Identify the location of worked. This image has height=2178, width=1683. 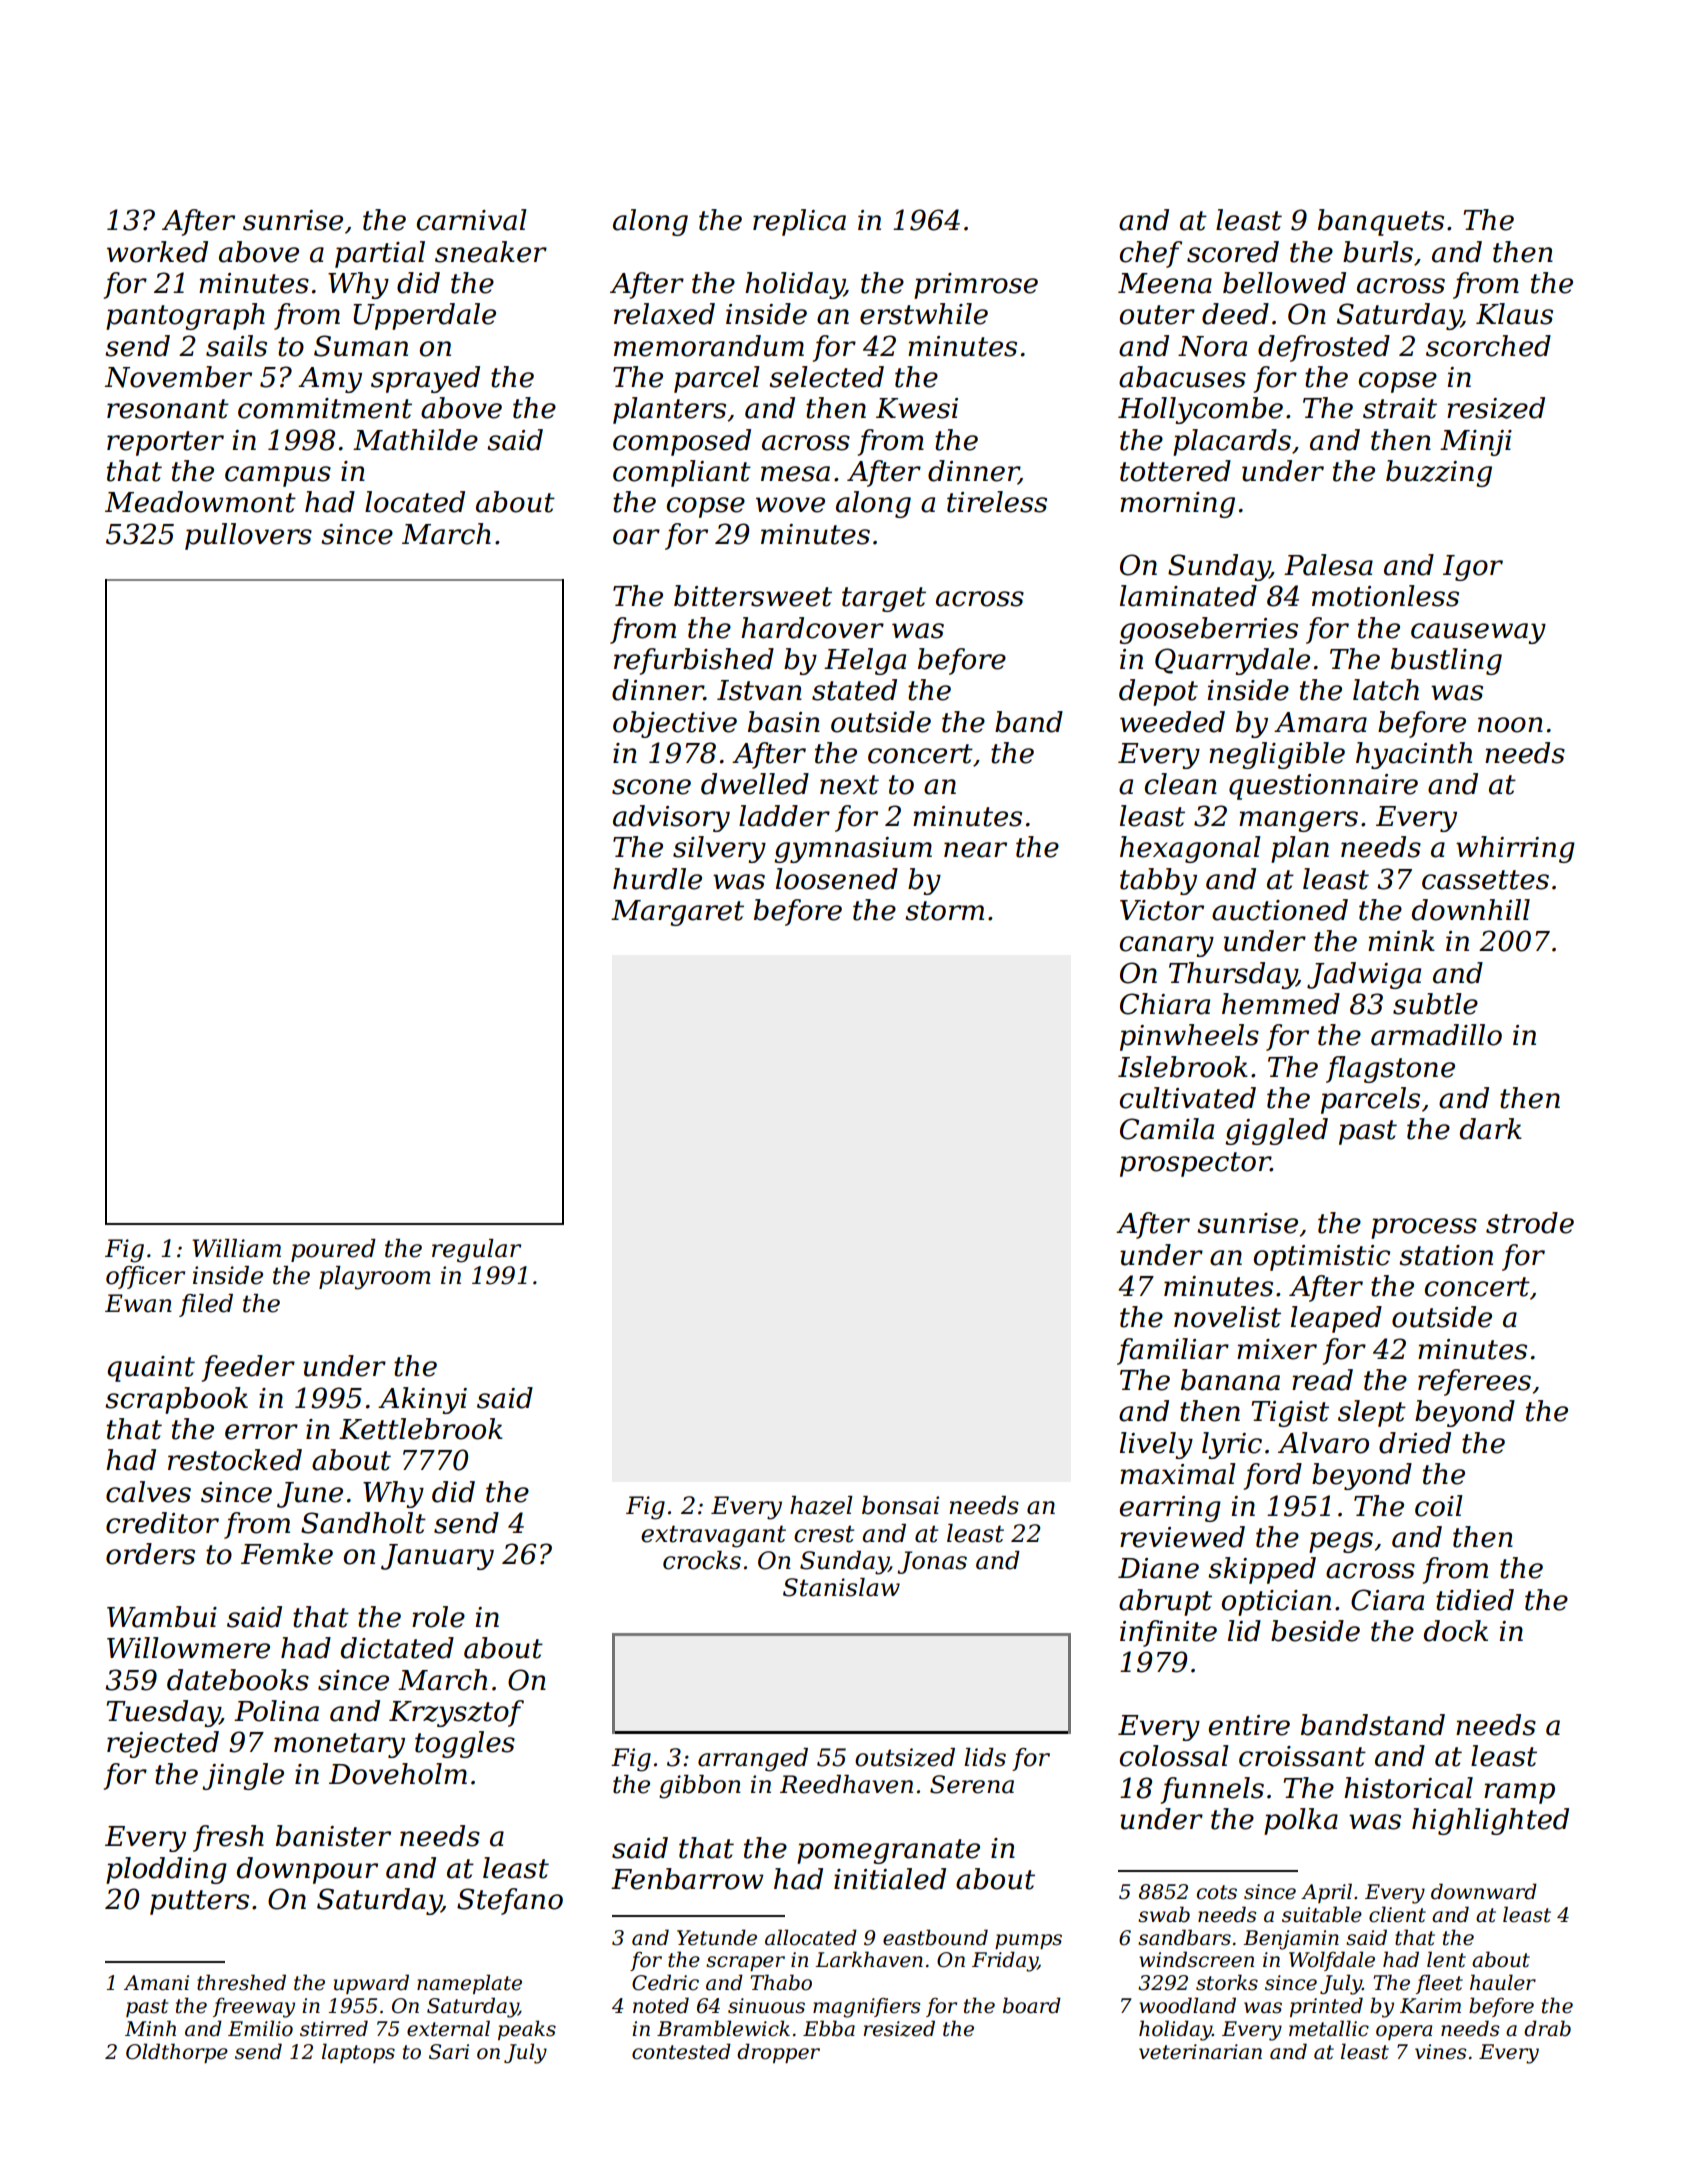
(157, 252).
